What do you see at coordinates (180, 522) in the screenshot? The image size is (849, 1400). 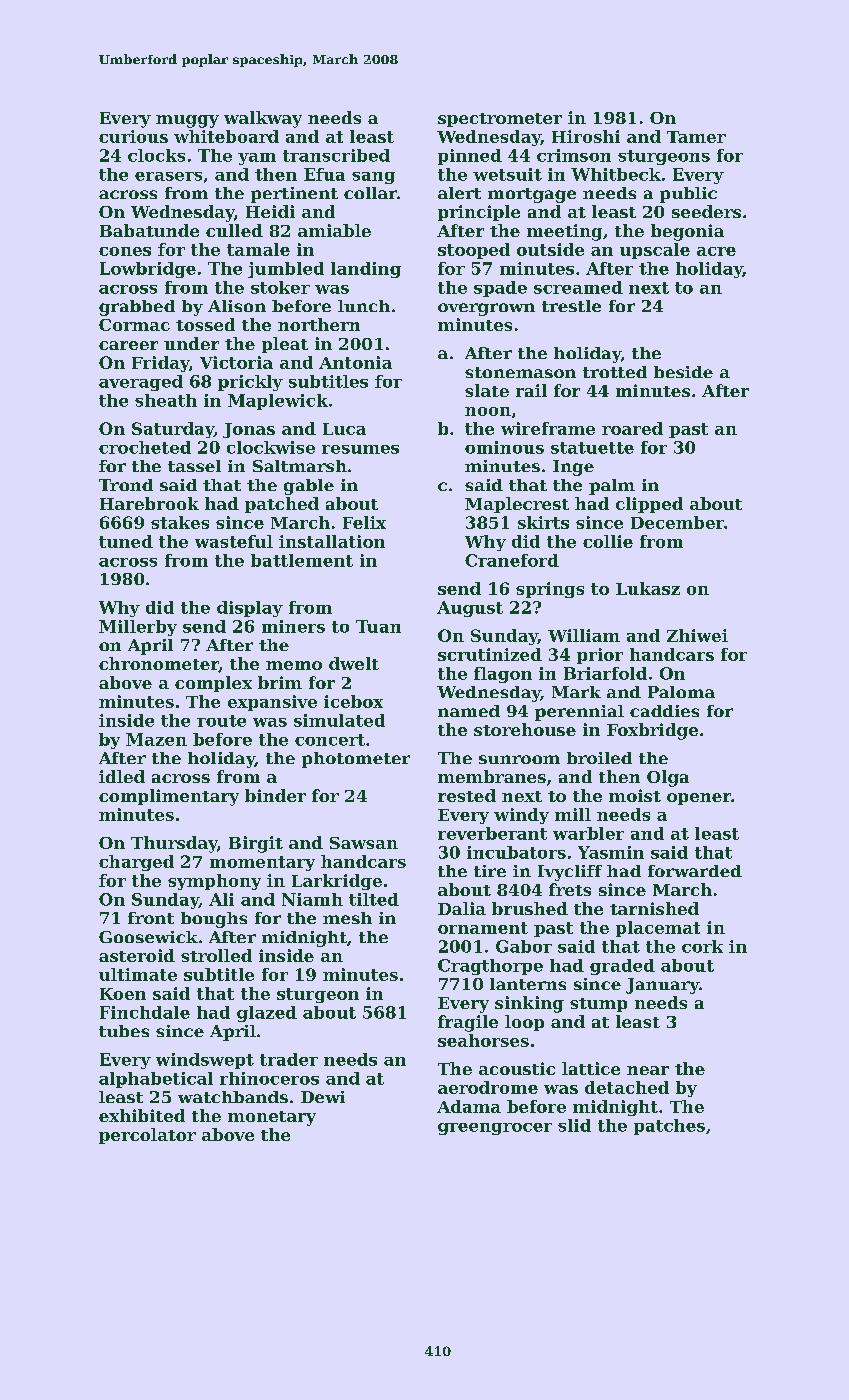 I see `stakes` at bounding box center [180, 522].
